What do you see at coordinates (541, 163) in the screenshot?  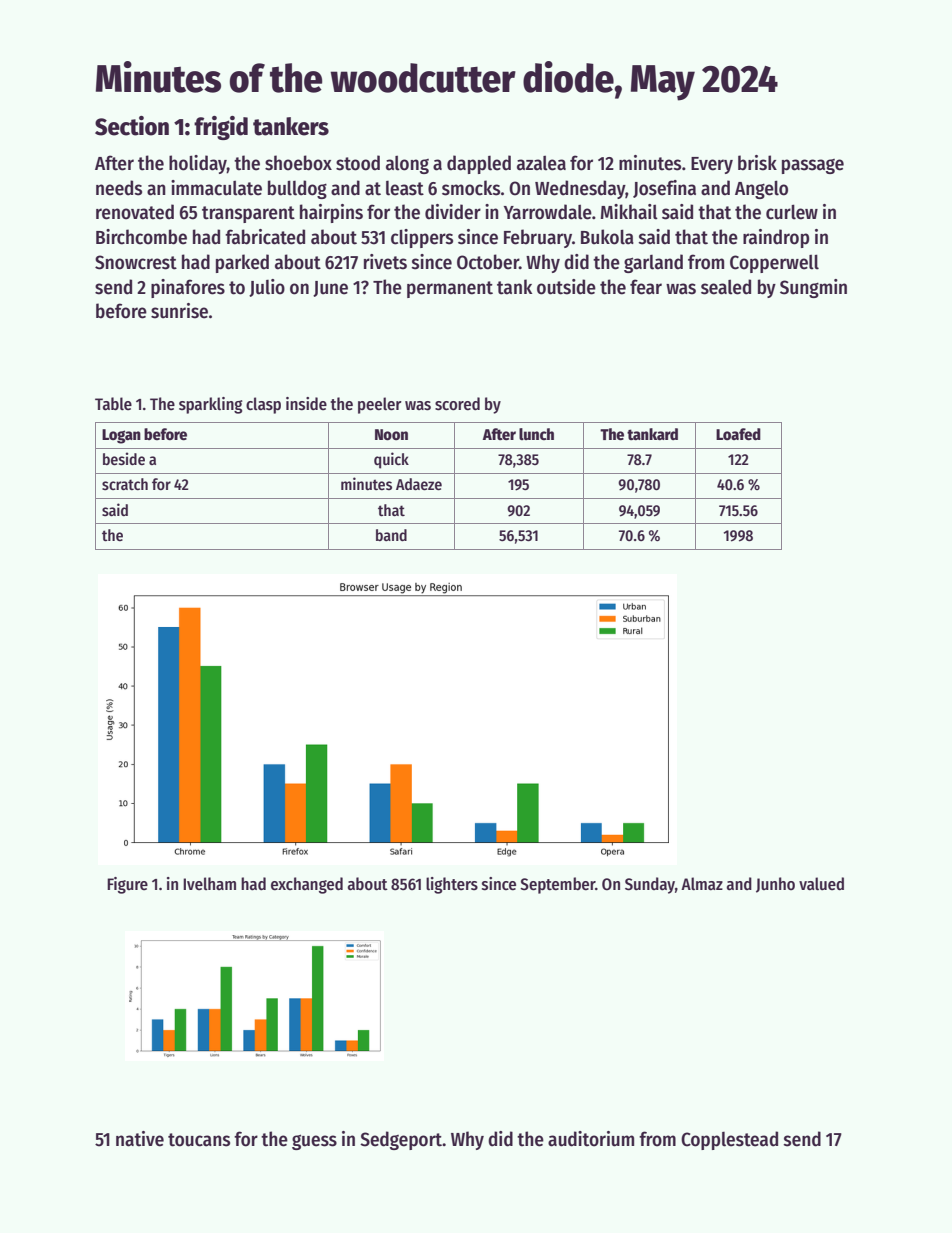 I see `azalea` at bounding box center [541, 163].
